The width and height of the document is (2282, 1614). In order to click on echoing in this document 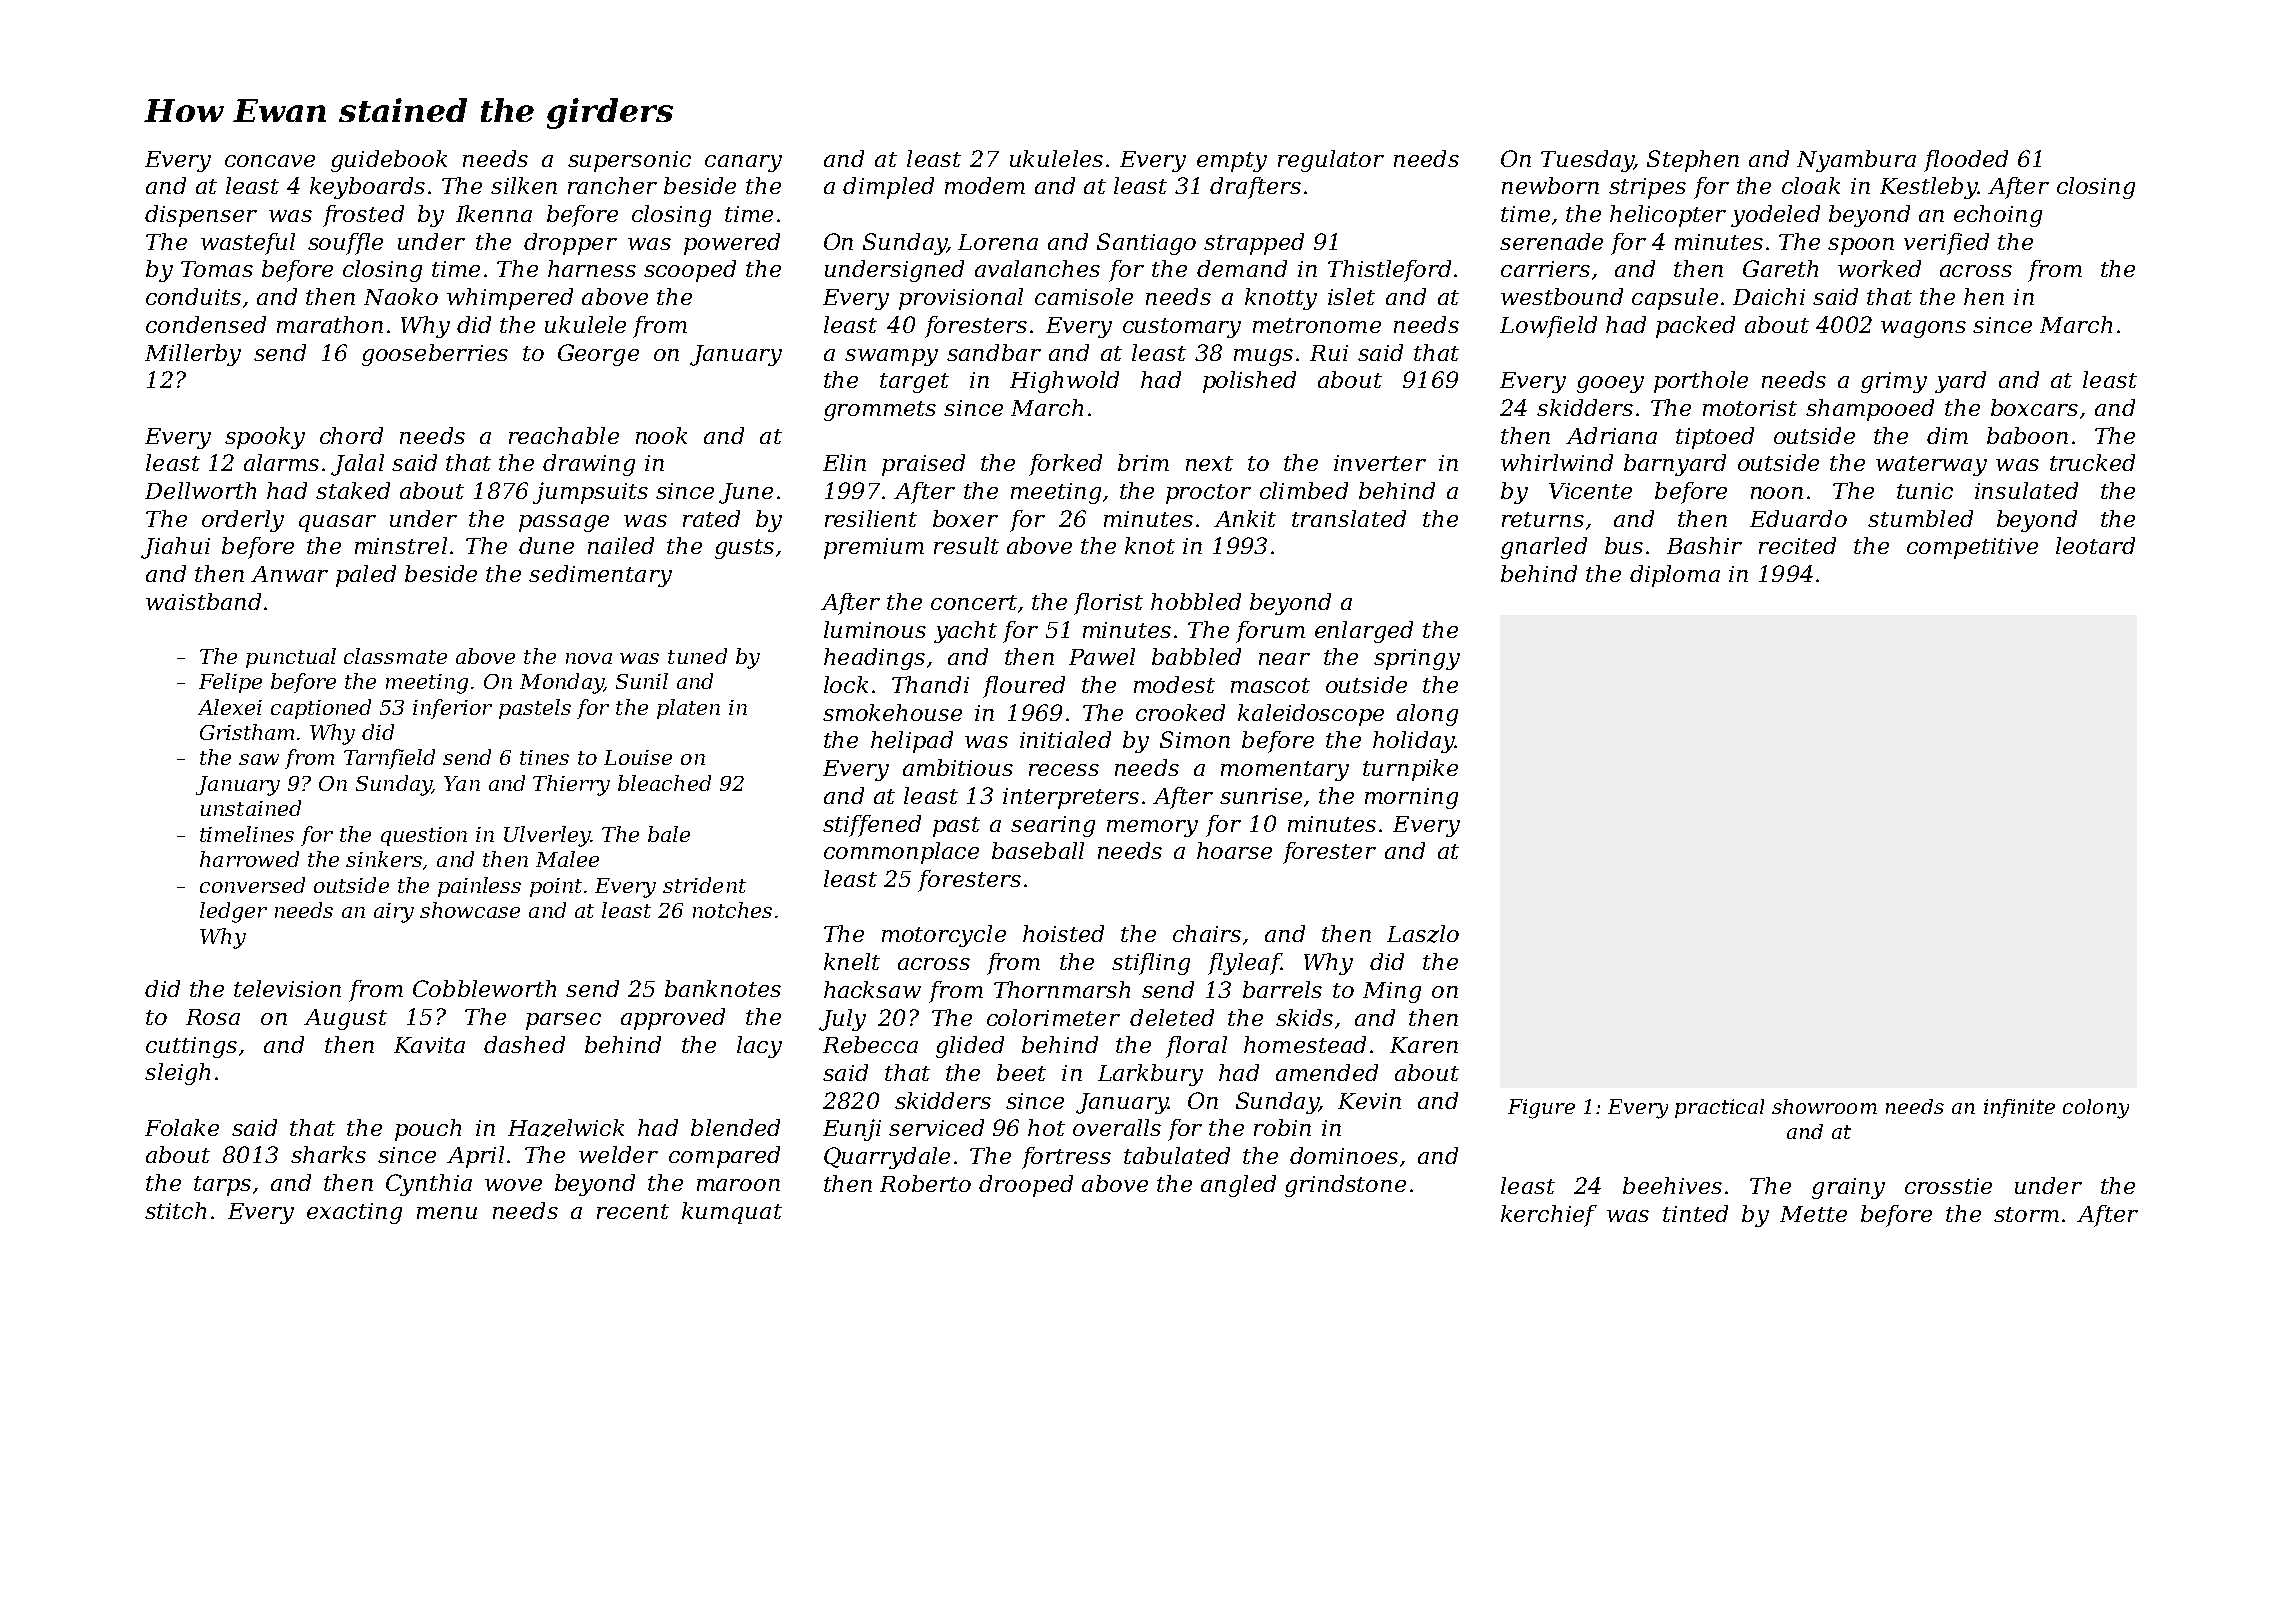, I will do `click(1998, 216)`.
